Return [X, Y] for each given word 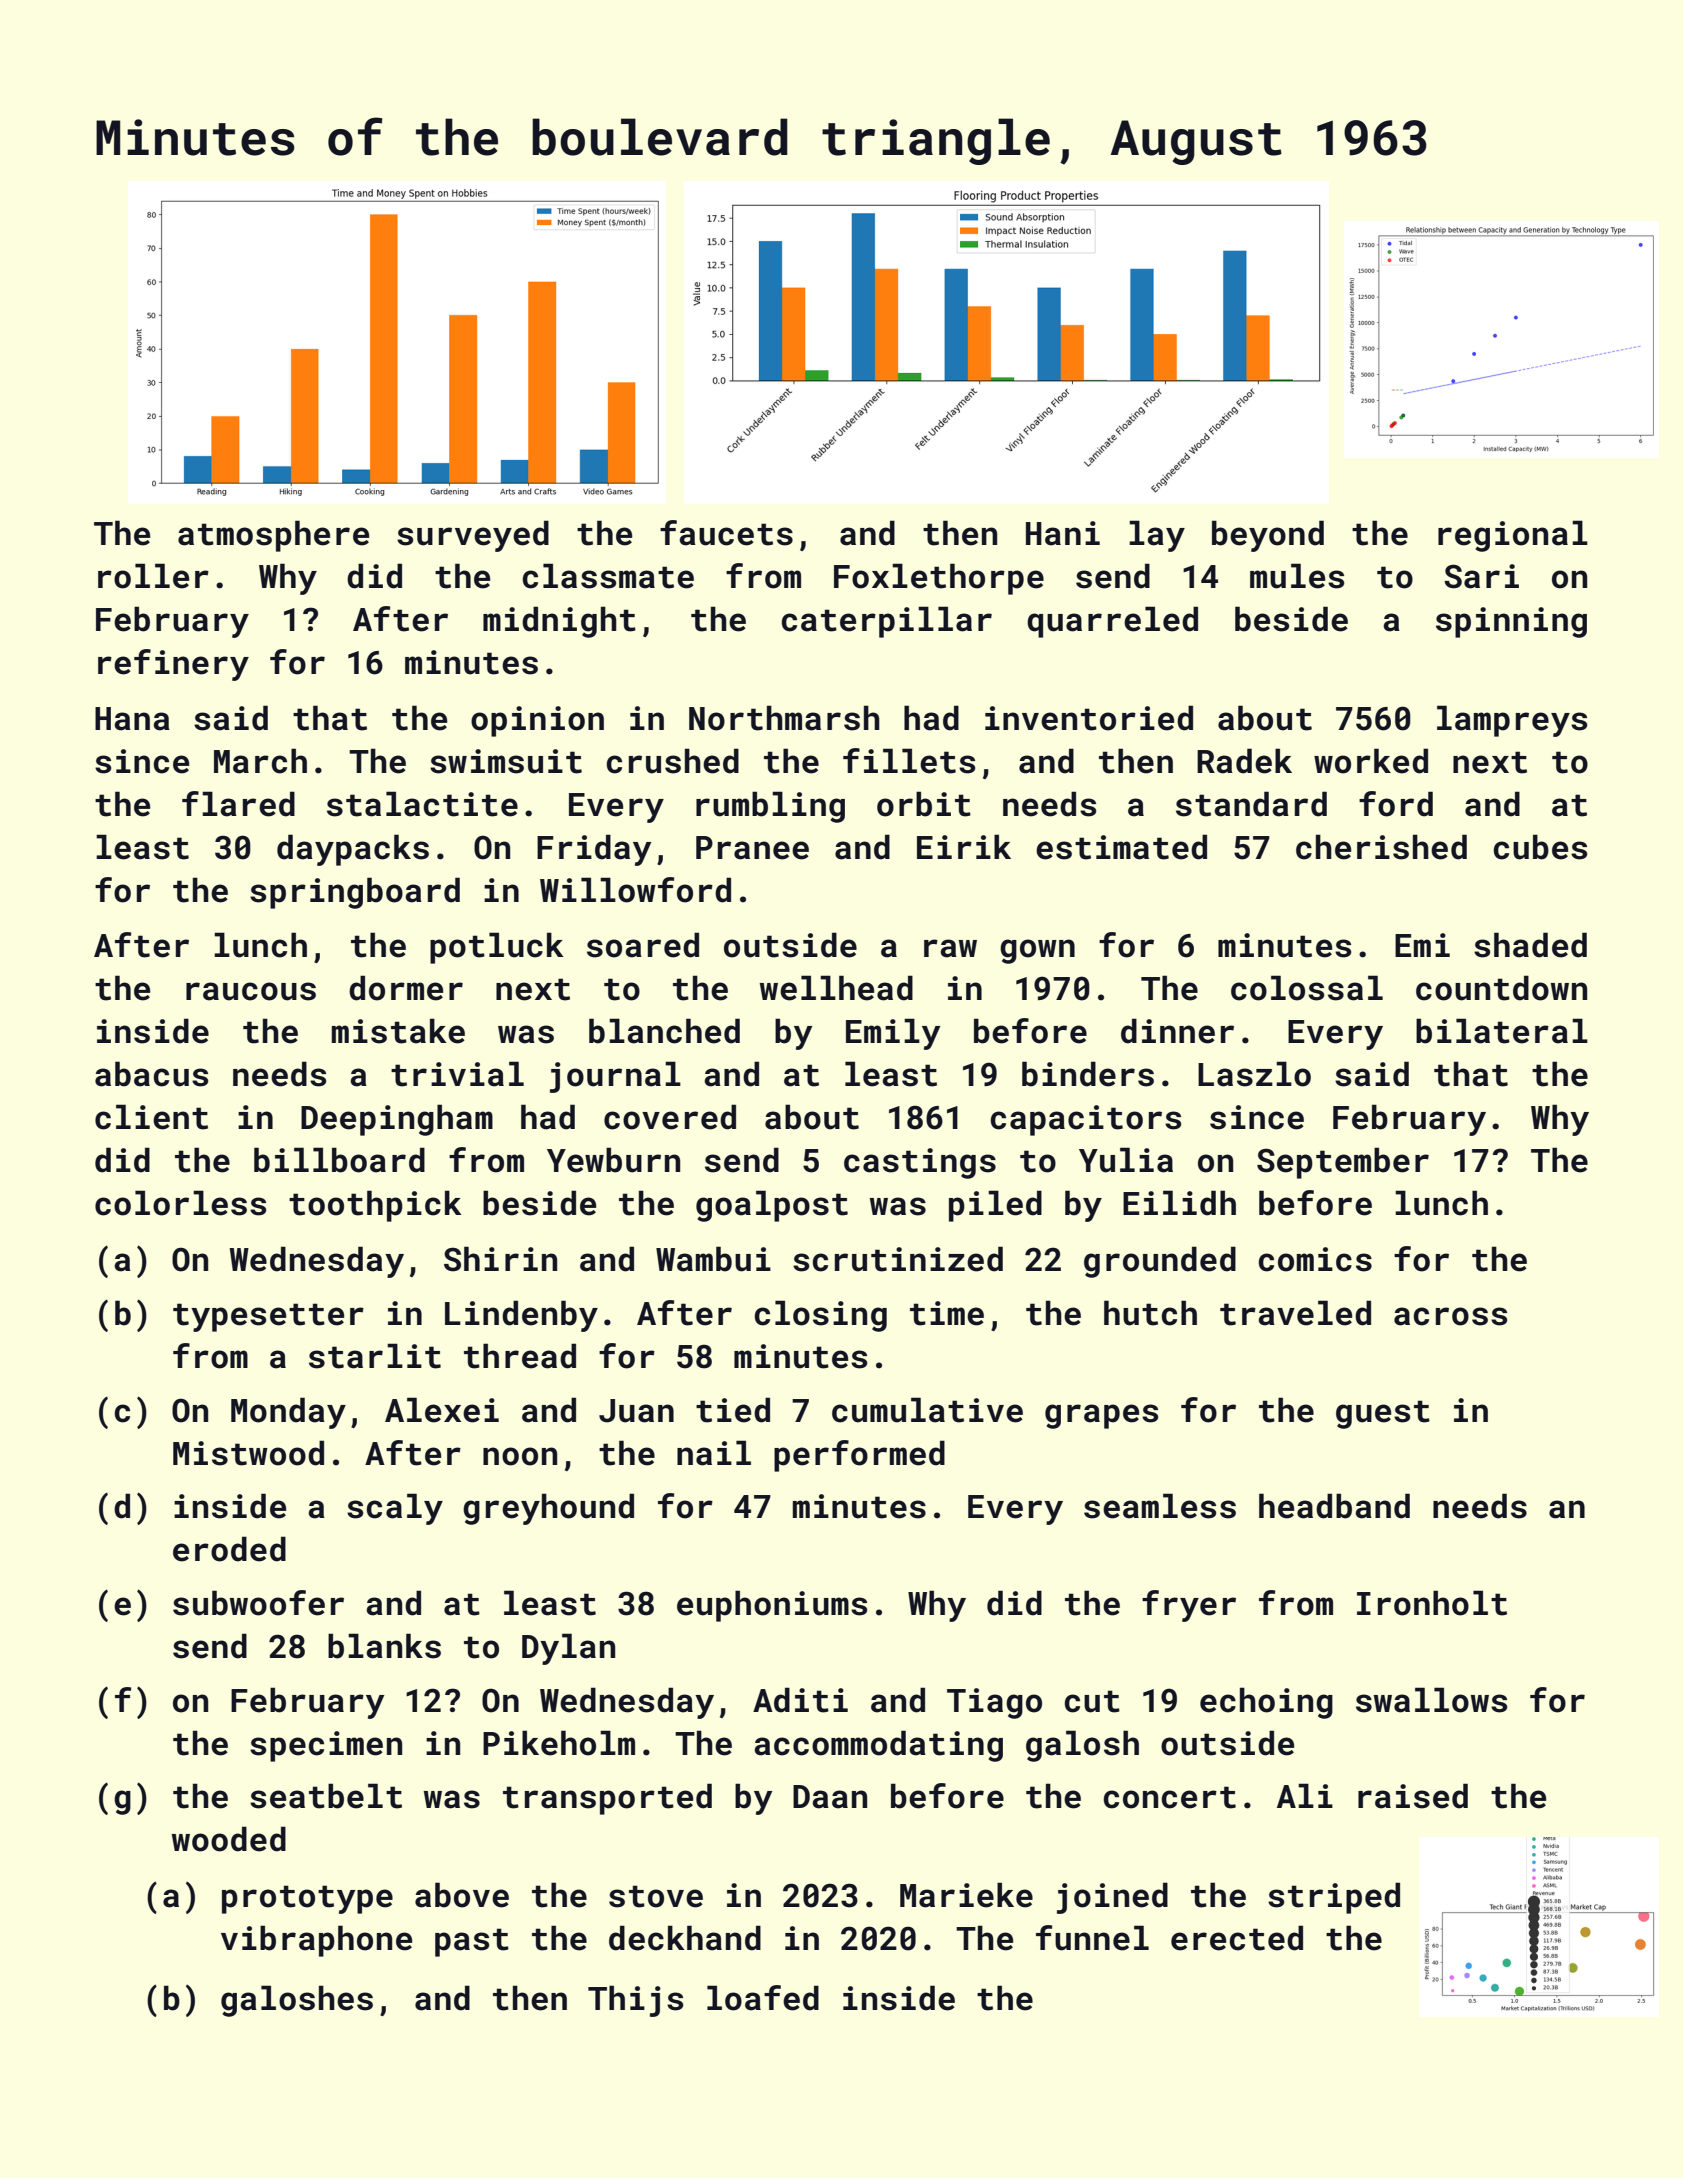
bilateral [1502, 1031]
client [151, 1117]
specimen [326, 1746]
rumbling [770, 807]
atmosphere [273, 536]
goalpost [772, 1206]
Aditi [800, 1700]
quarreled [1112, 622]
